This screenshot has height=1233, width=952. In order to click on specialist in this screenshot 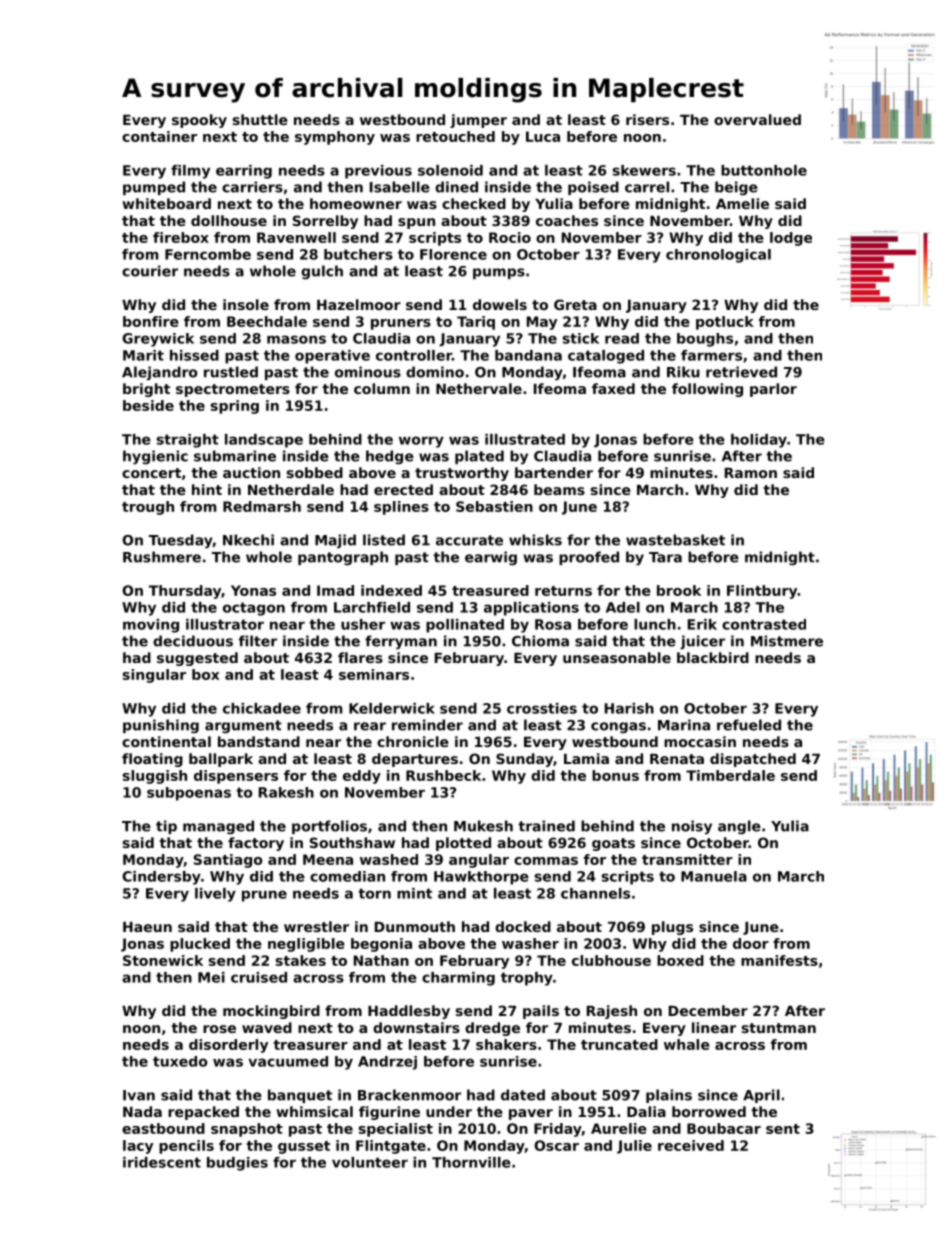, I will do `click(396, 1130)`.
